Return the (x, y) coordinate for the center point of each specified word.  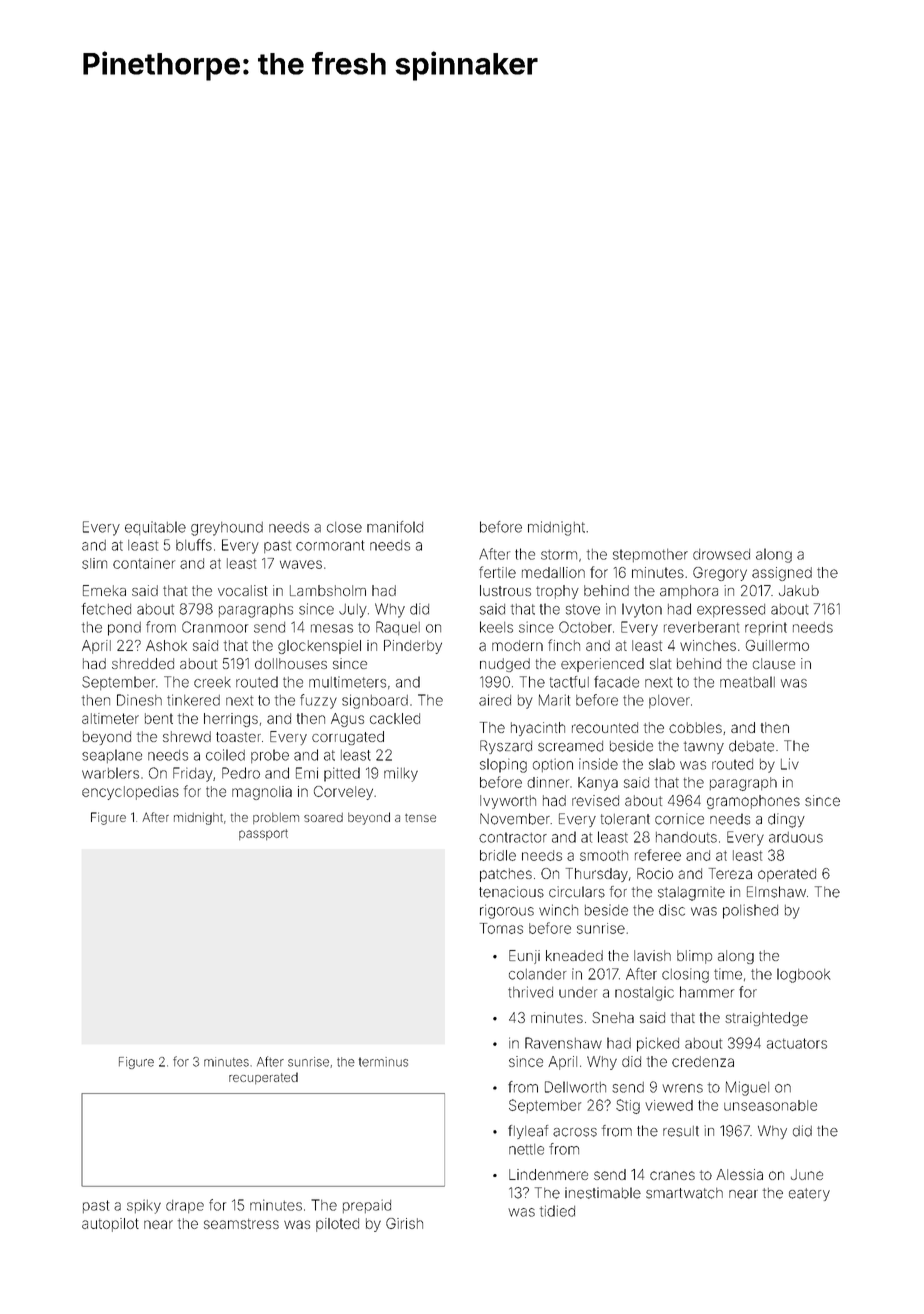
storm (559, 555)
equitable (155, 528)
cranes (672, 1175)
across (575, 1132)
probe (270, 756)
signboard (375, 701)
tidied (557, 1211)
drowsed (721, 554)
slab (662, 764)
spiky (144, 1206)
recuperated (263, 1078)
